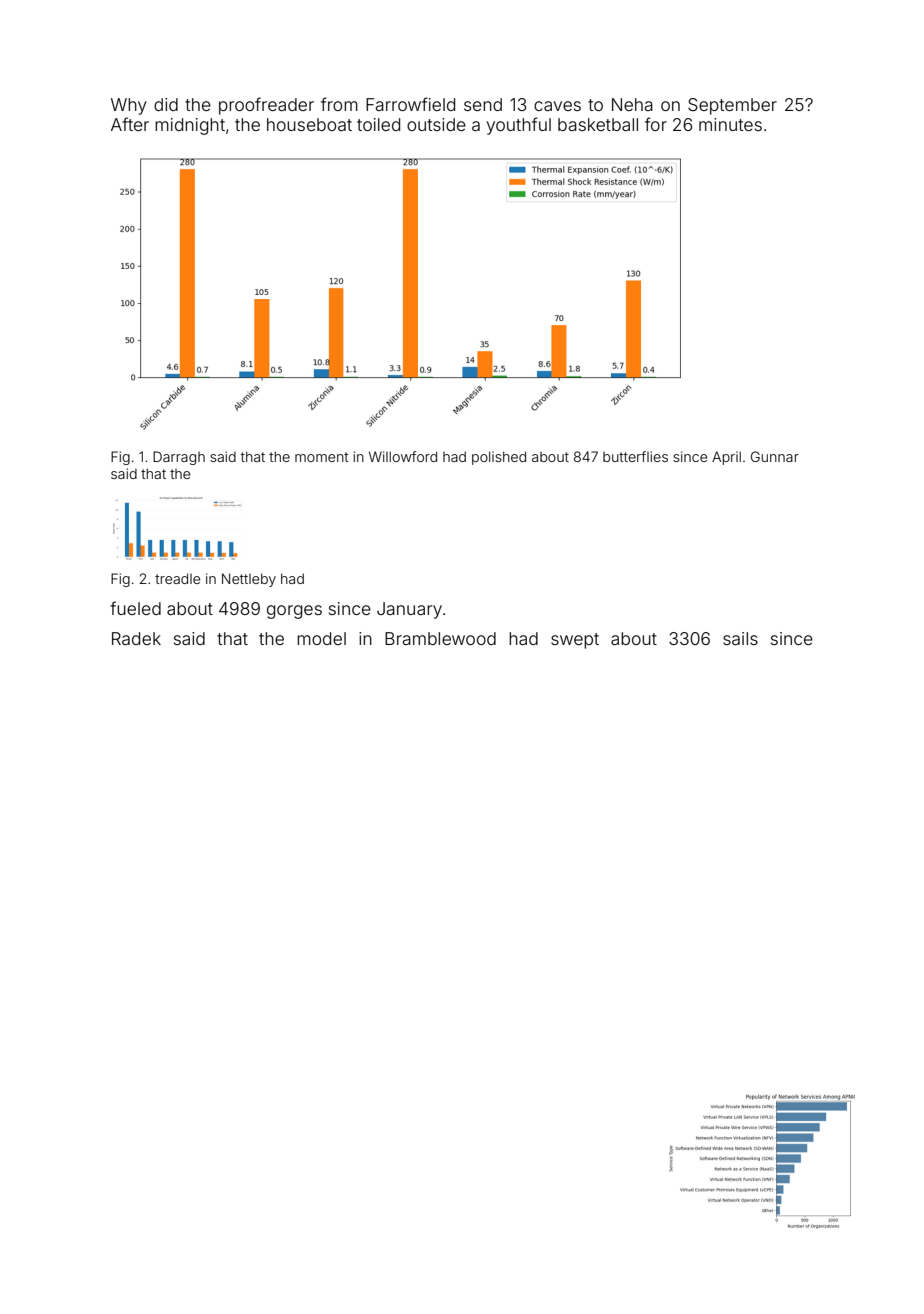 The width and height of the screenshot is (924, 1314). I want to click on sails, so click(740, 638).
